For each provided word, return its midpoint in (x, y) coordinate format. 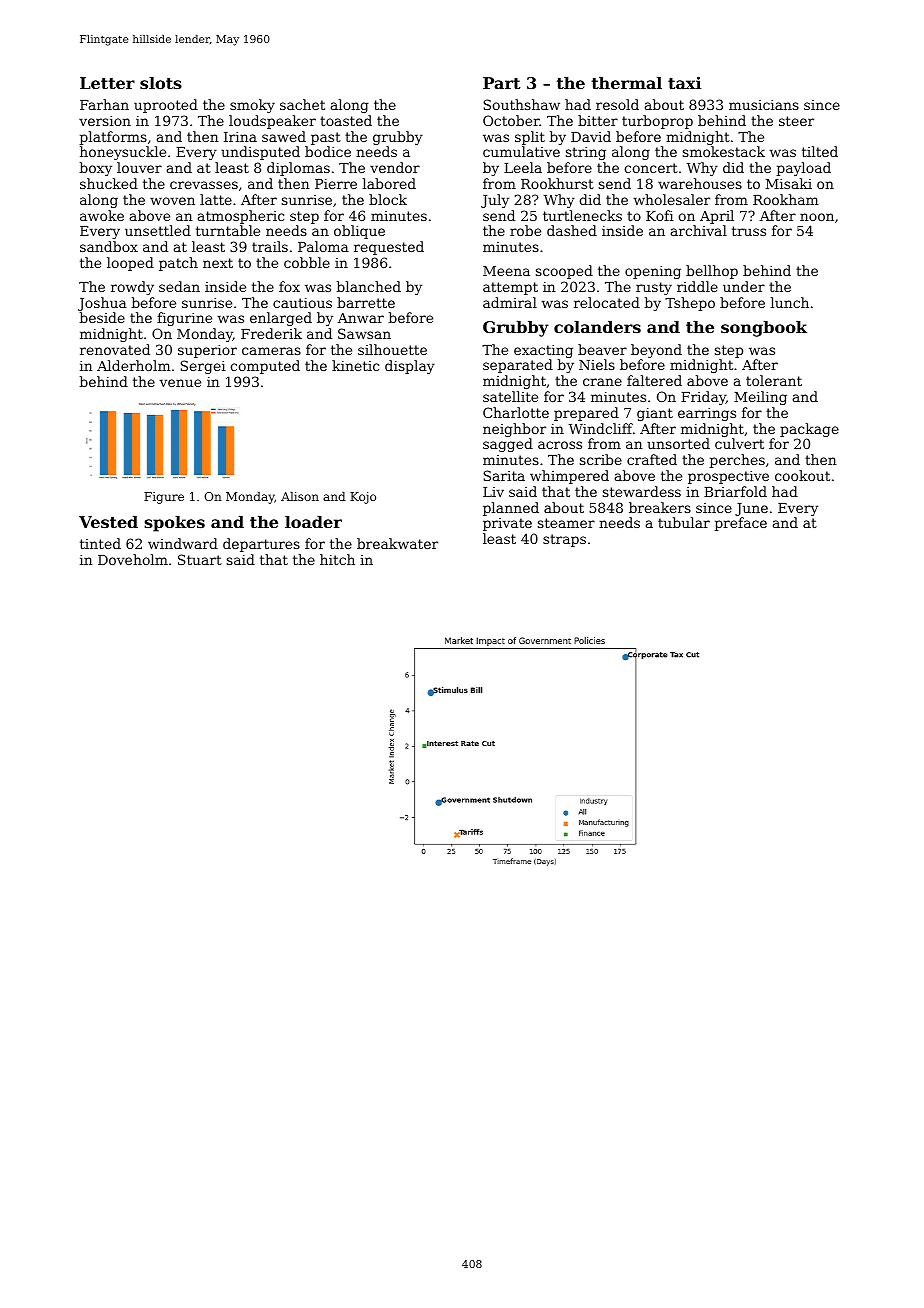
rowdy (132, 288)
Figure (164, 498)
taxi (684, 83)
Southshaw (521, 104)
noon (817, 217)
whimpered (569, 477)
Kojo (363, 498)
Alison (300, 496)
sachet (302, 104)
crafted (652, 459)
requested (389, 248)
